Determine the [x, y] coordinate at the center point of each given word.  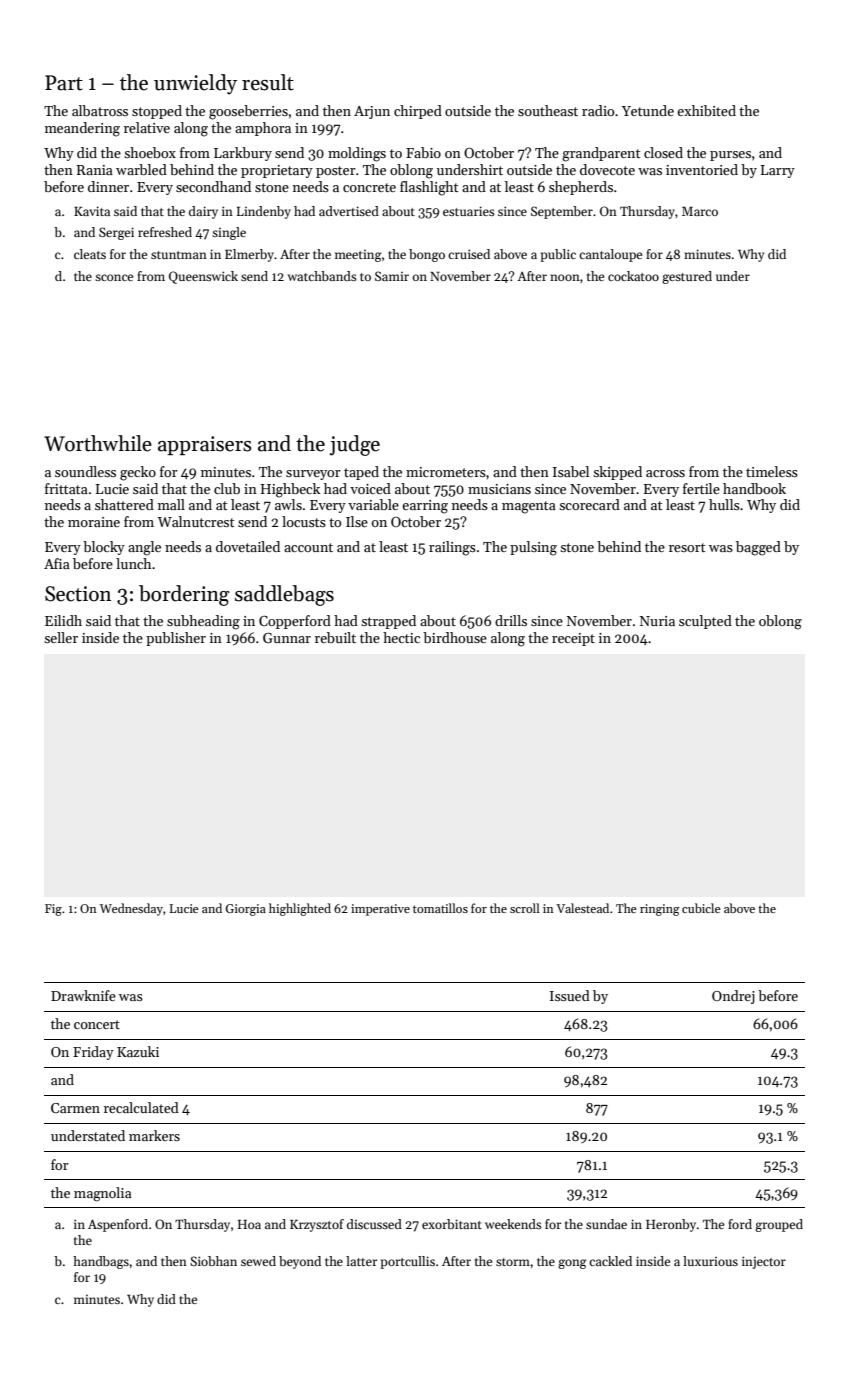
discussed [374, 1224]
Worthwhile [98, 443]
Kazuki [138, 1051]
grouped [779, 1225]
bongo [427, 255]
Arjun [372, 112]
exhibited [706, 110]
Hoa [249, 1224]
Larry [778, 171]
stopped [157, 112]
